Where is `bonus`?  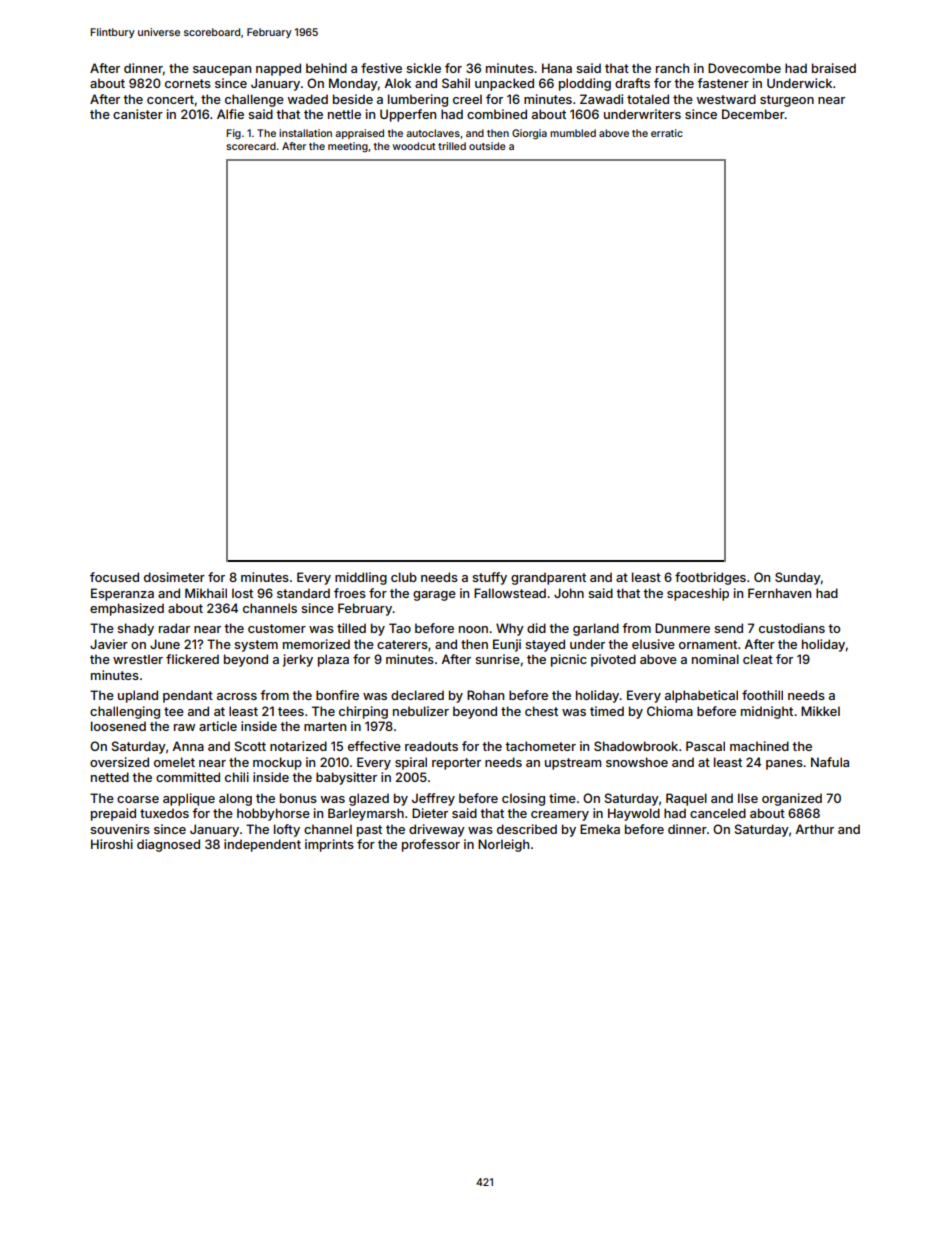 bonus is located at coordinates (298, 798).
